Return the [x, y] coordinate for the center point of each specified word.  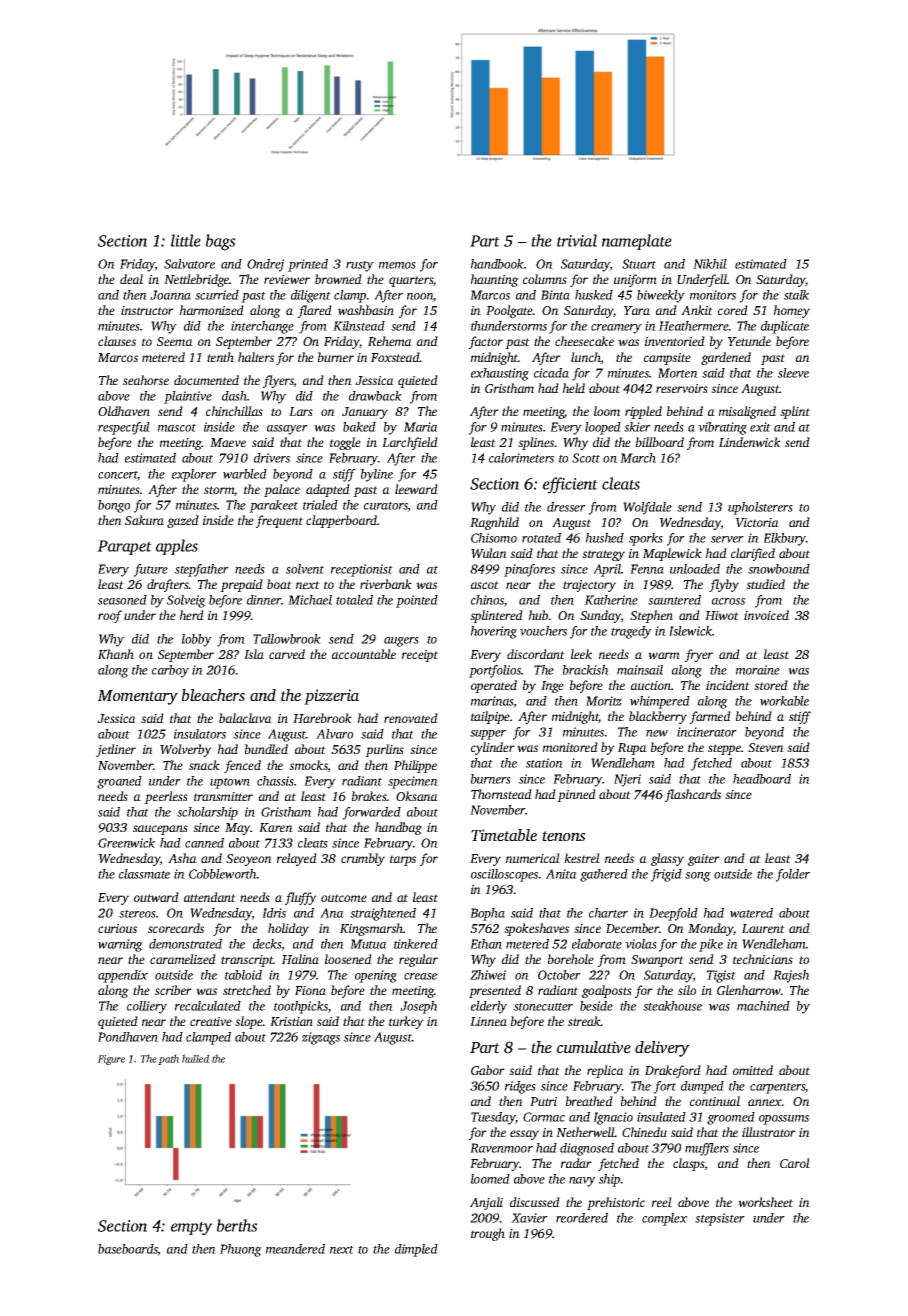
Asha [182, 858]
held [574, 388]
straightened [383, 914]
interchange [262, 327]
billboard [660, 442]
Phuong [241, 1250]
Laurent [763, 928]
